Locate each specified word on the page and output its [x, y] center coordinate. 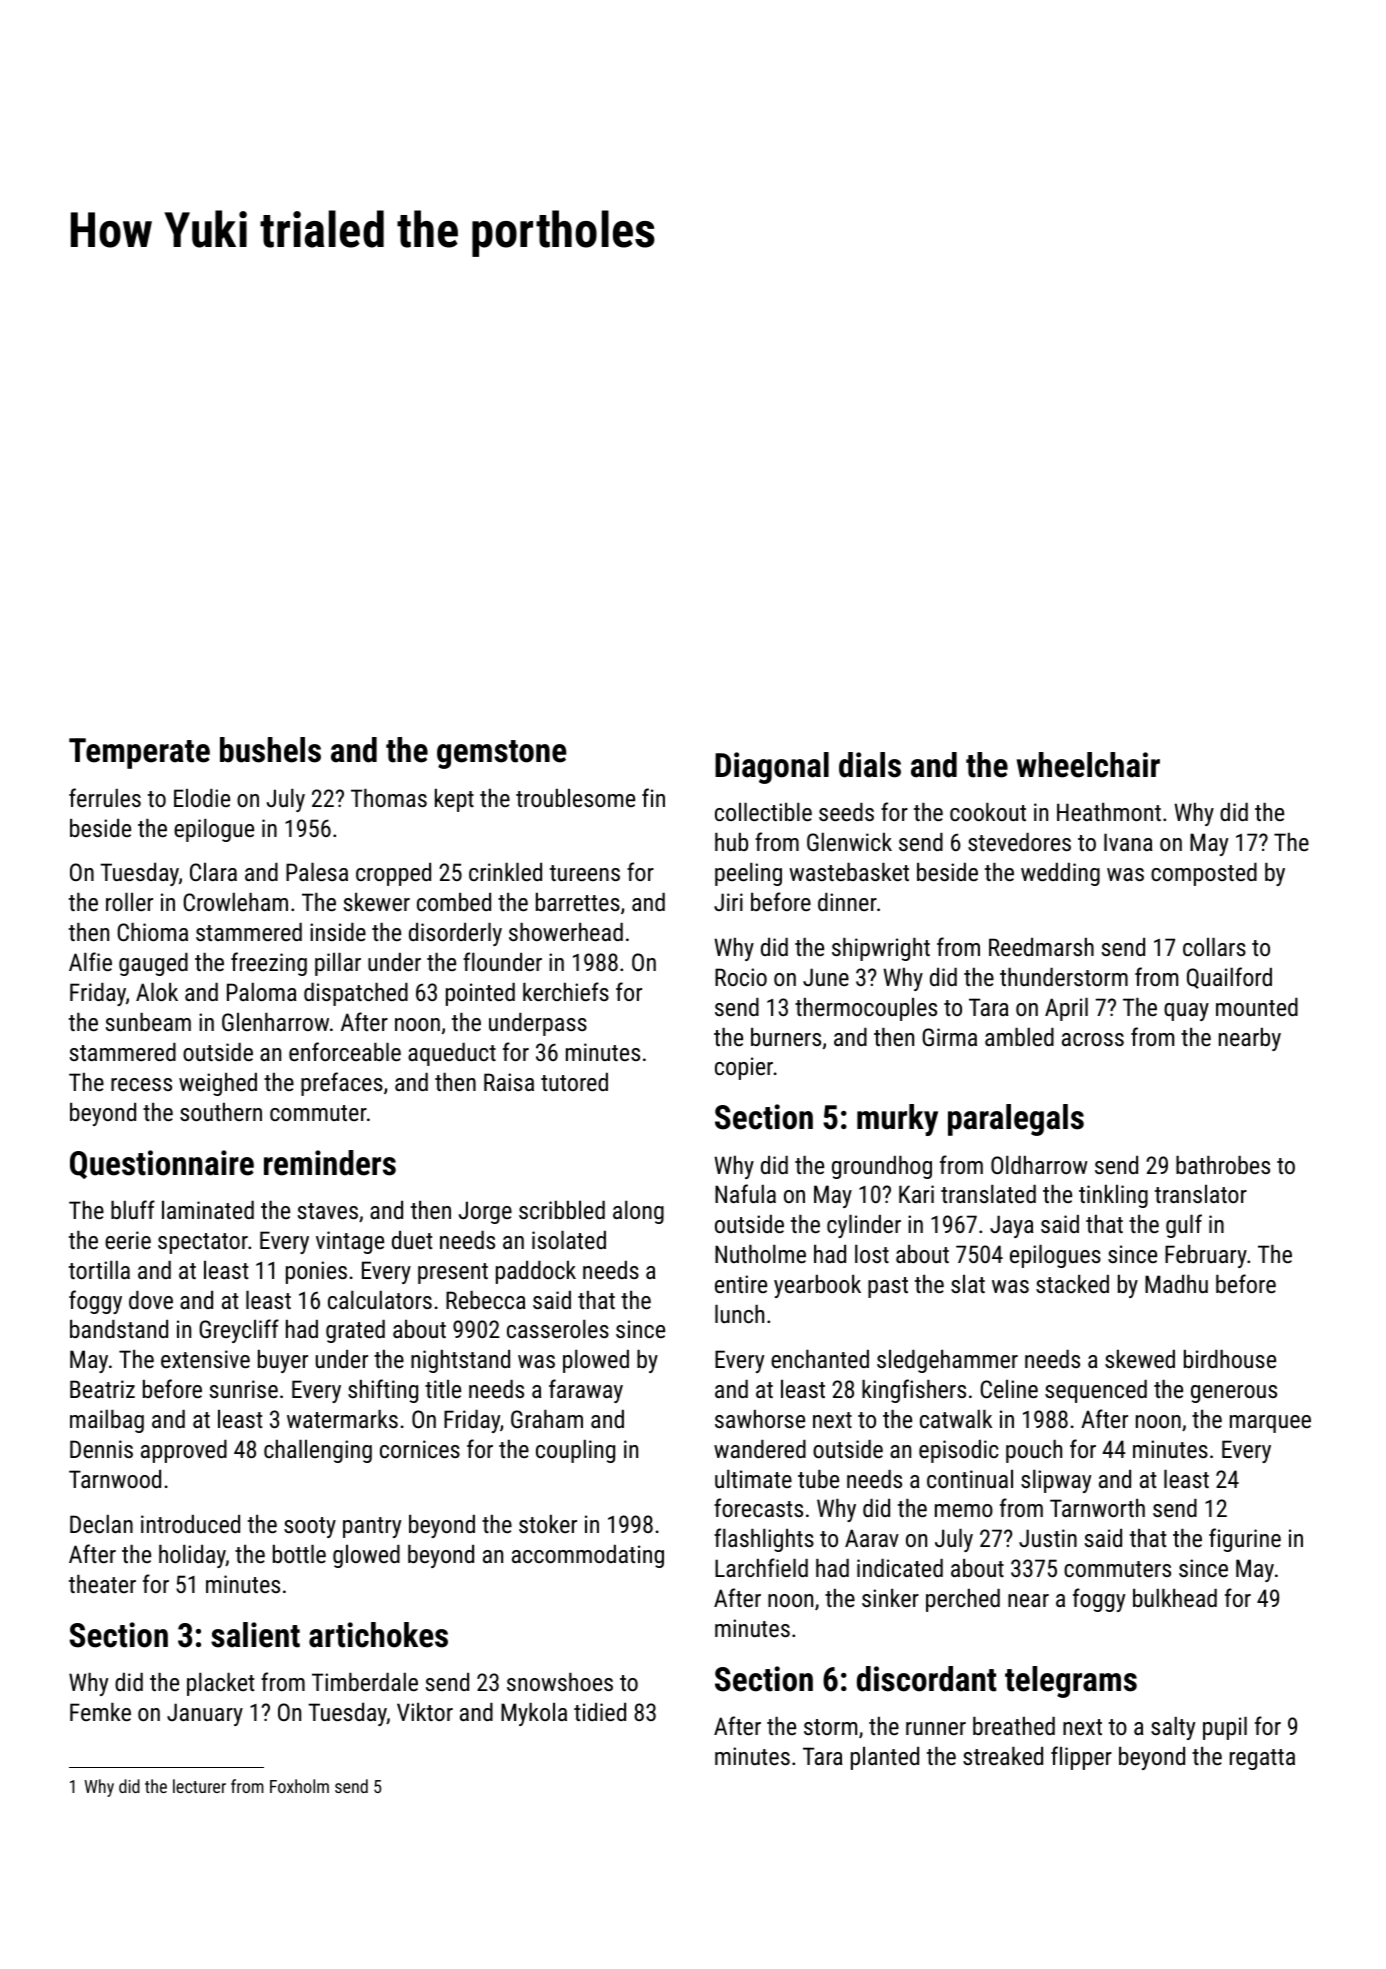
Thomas [389, 798]
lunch [739, 1314]
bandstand [119, 1329]
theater [102, 1584]
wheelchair [1088, 765]
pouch [1034, 1451]
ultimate [753, 1479]
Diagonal [772, 768]
